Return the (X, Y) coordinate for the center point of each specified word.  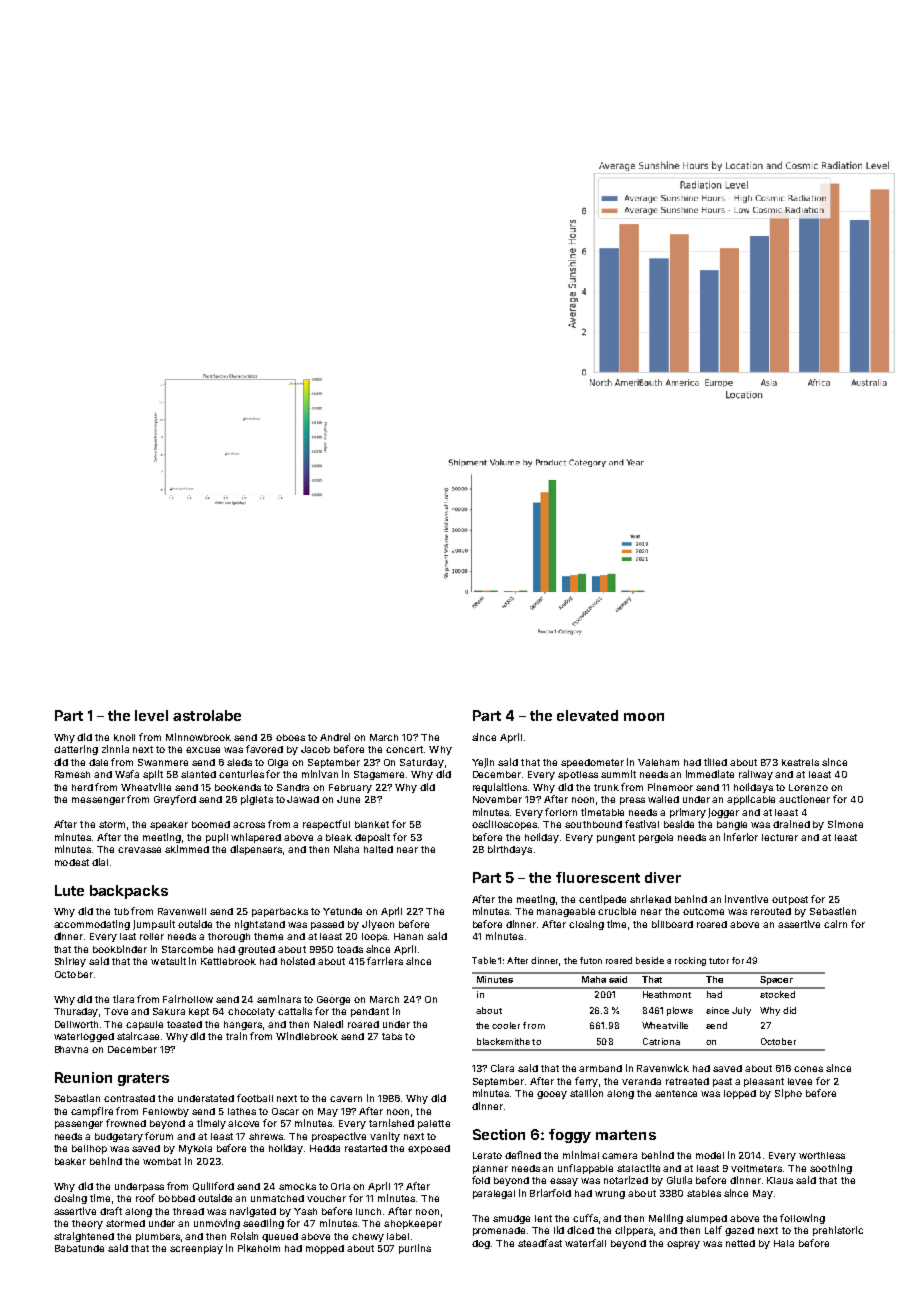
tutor (719, 961)
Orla (340, 1186)
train (236, 1036)
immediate (710, 774)
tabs (392, 1036)
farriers (385, 961)
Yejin (483, 763)
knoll (124, 737)
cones (808, 1069)
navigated (253, 1212)
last (128, 936)
